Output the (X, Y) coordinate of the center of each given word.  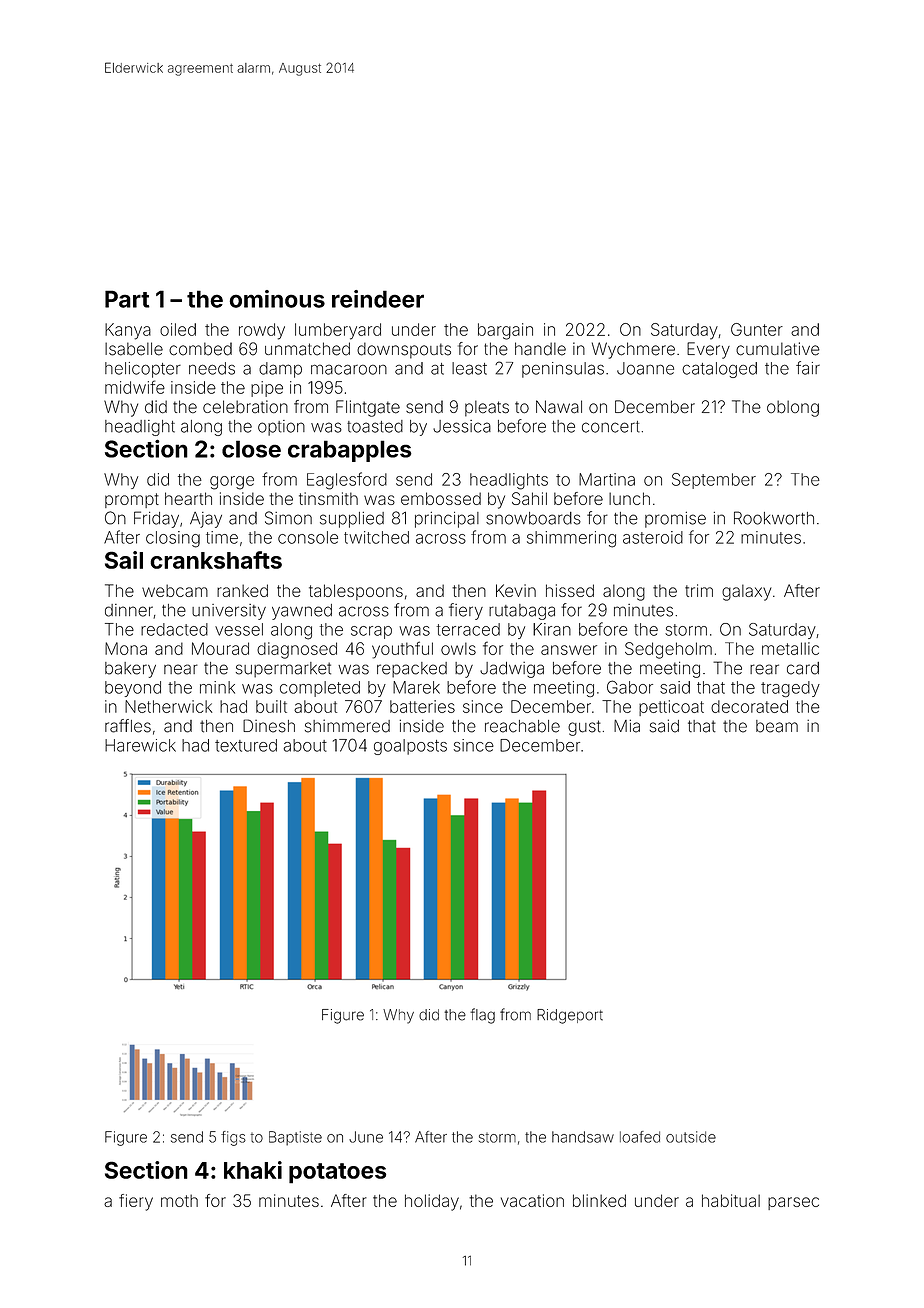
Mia (627, 726)
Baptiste (295, 1138)
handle (540, 349)
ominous (277, 299)
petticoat (671, 708)
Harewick (140, 745)
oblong (793, 408)
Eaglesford (347, 481)
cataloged (719, 370)
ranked (242, 590)
